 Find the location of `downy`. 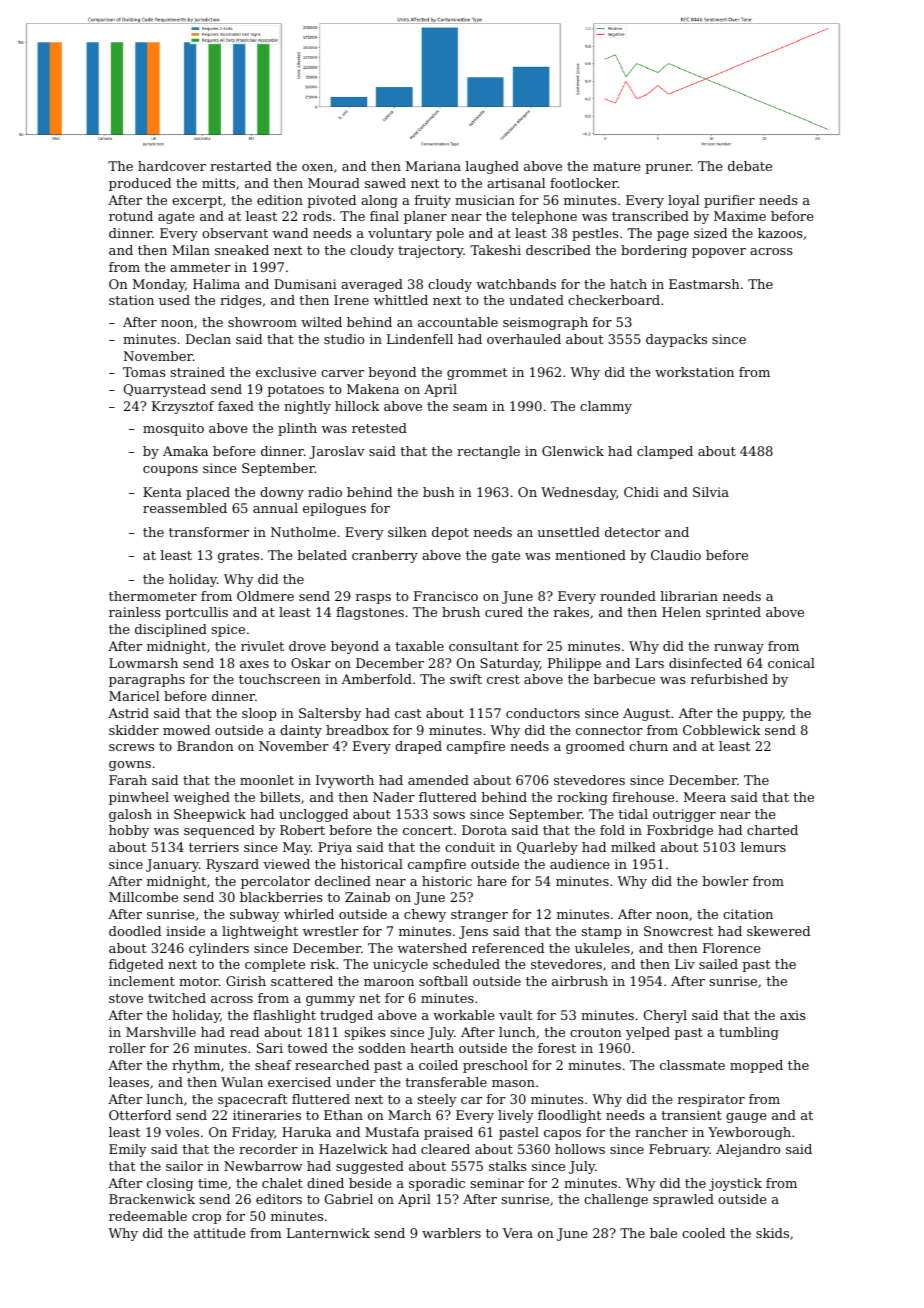

downy is located at coordinates (282, 493).
